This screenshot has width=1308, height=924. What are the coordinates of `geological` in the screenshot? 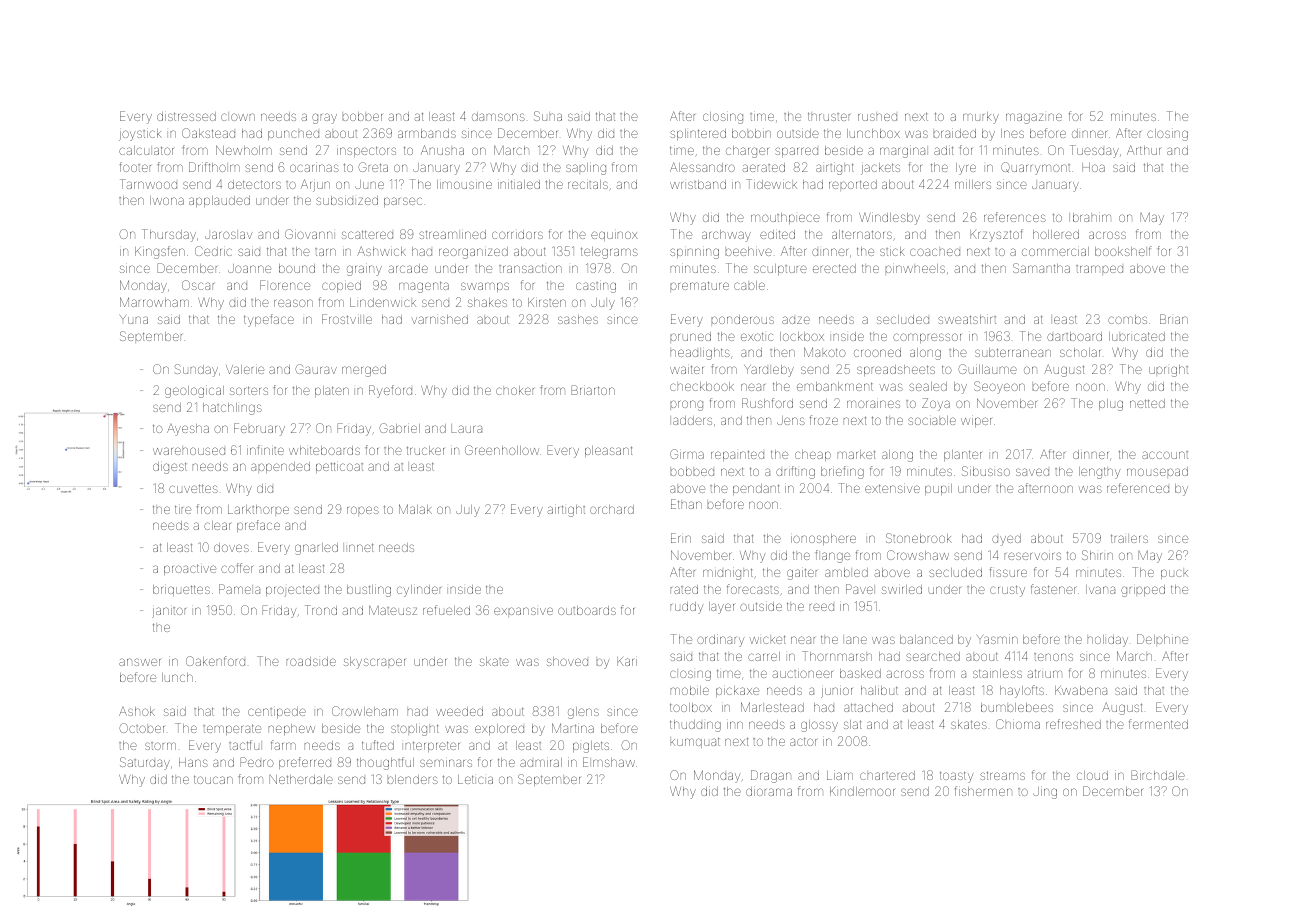 It's located at (194, 392).
